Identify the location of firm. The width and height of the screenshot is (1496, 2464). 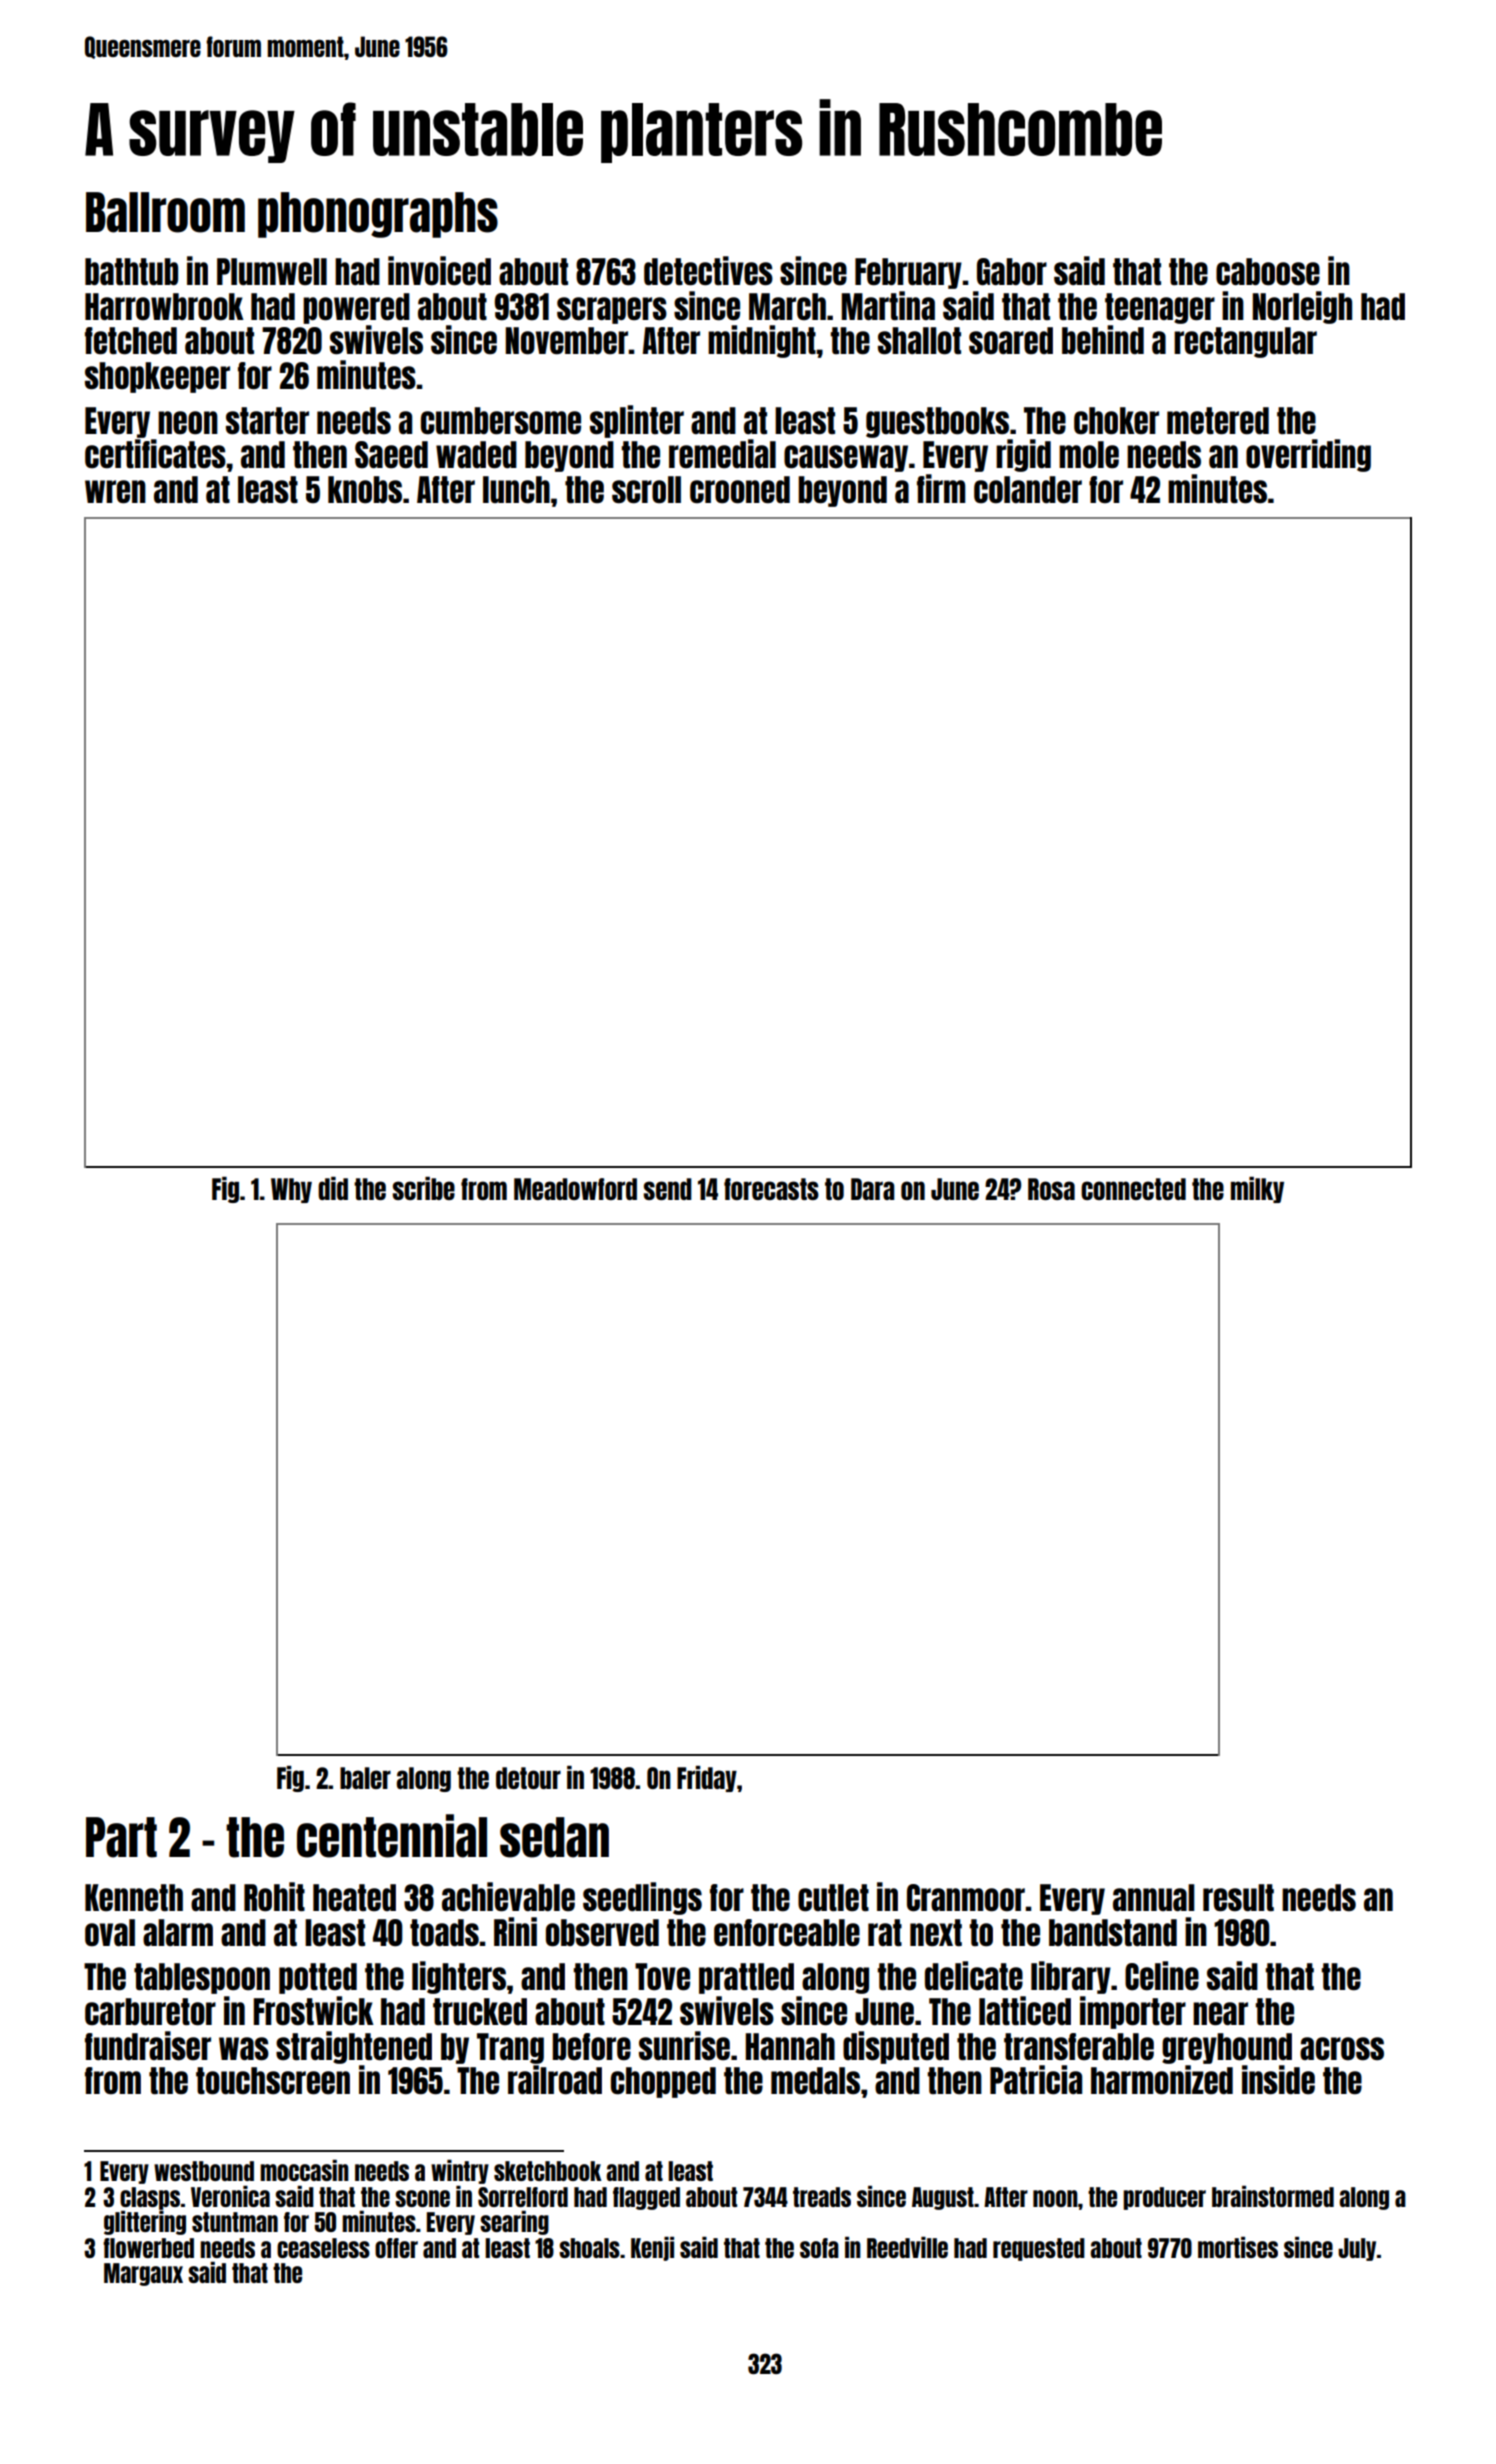
(941, 488).
